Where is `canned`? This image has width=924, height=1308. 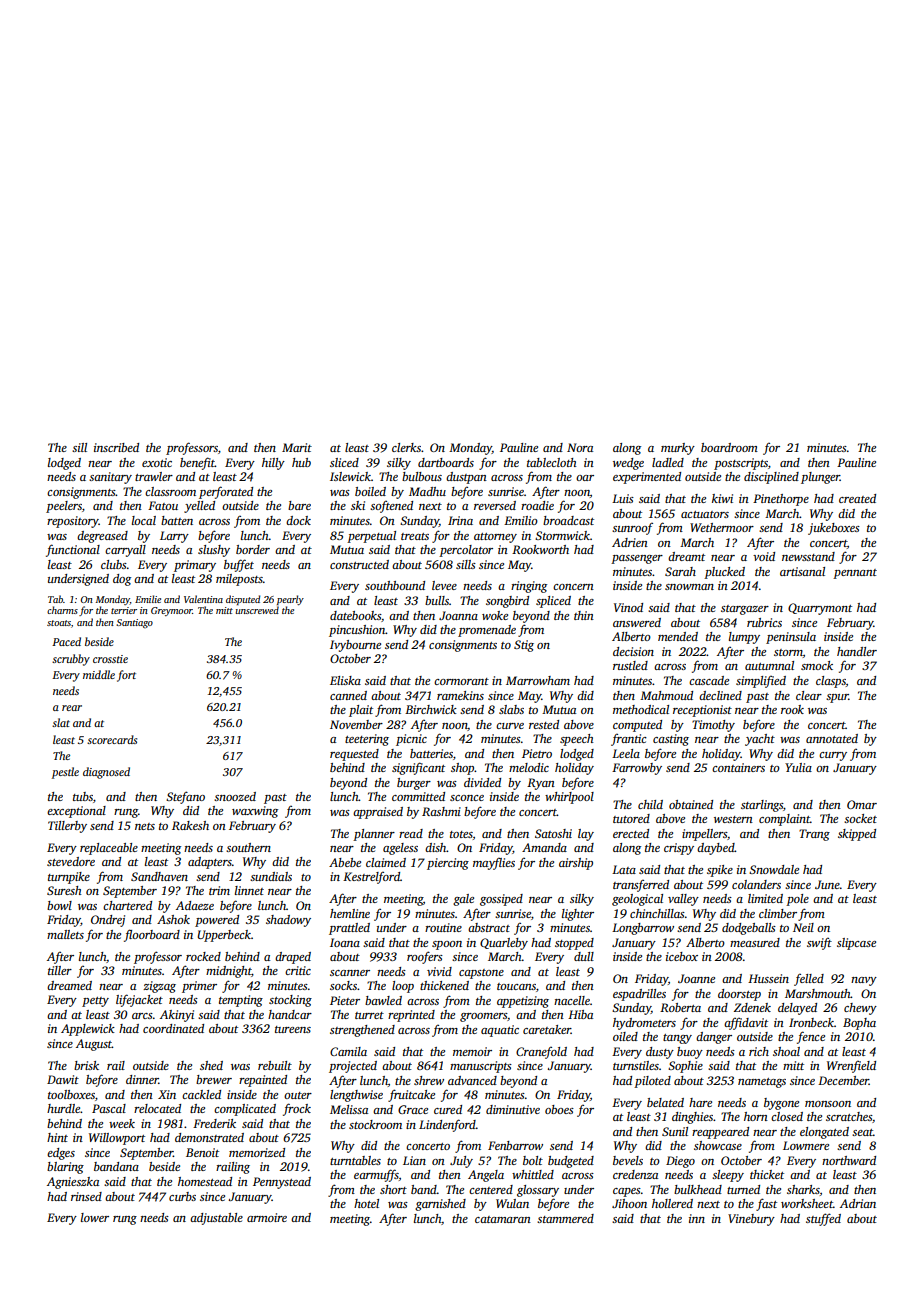 canned is located at coordinates (348, 695).
